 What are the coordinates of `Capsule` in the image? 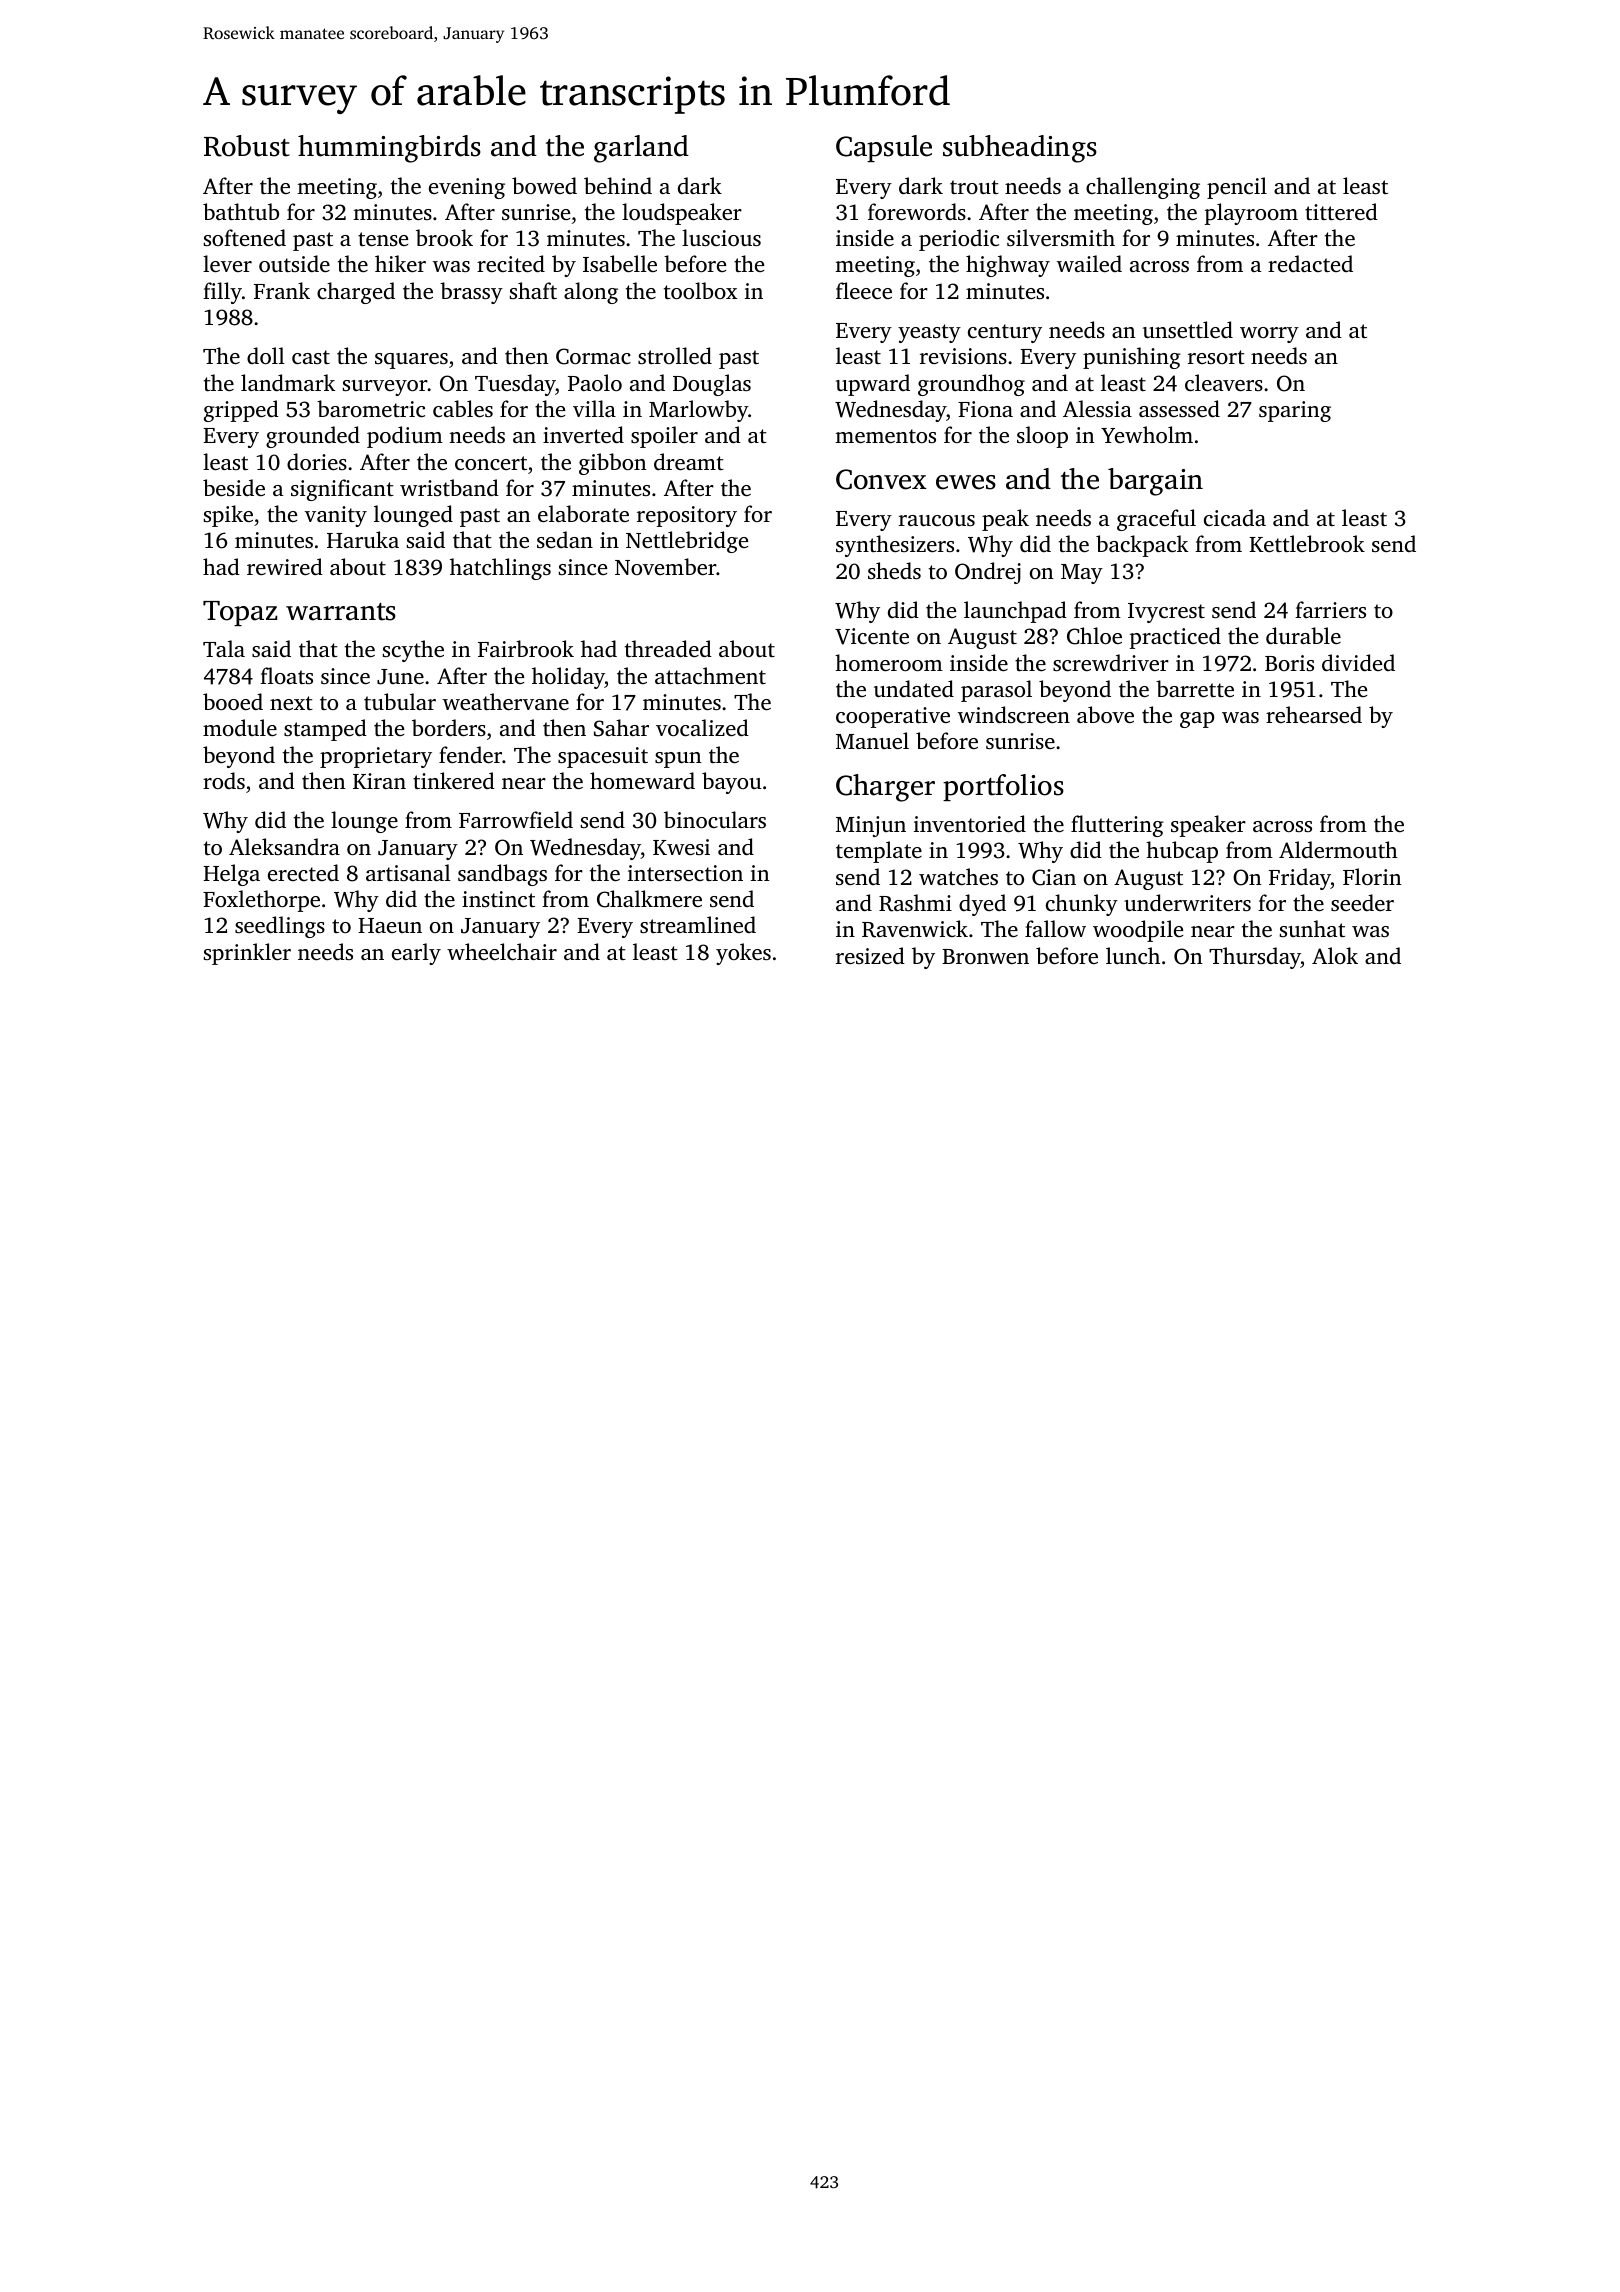 It's located at (884, 148).
